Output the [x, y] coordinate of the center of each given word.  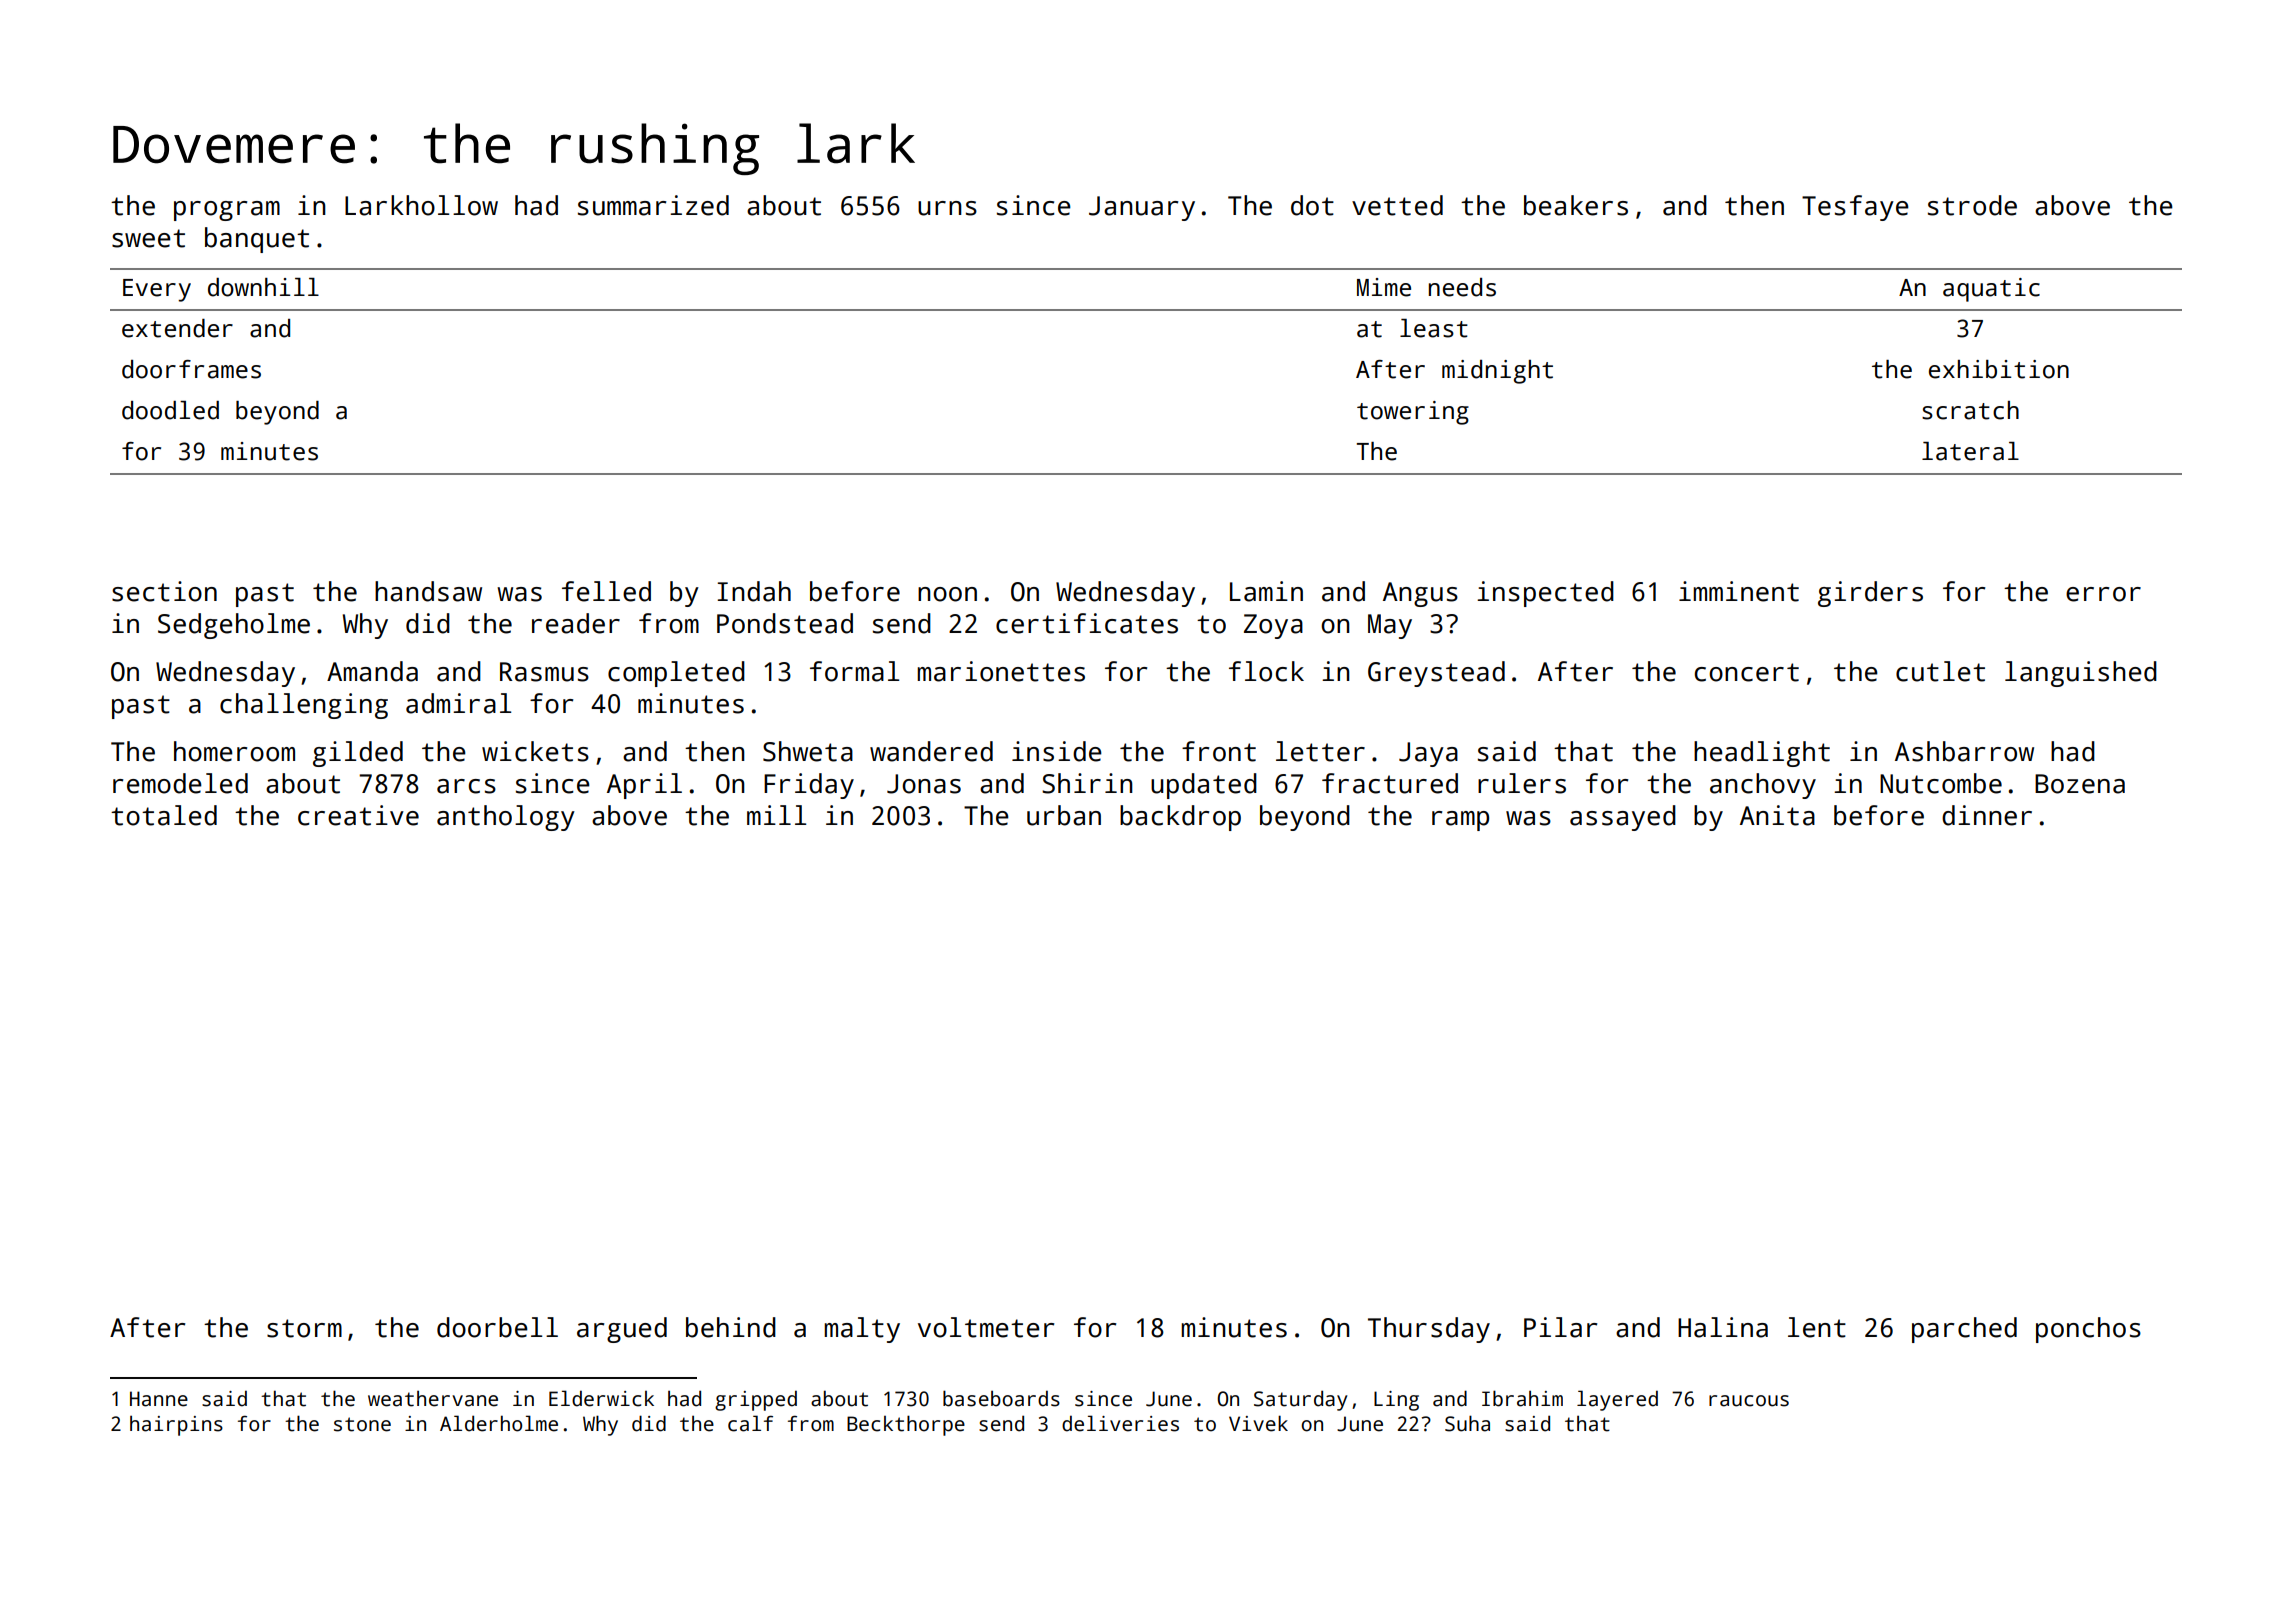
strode [1972, 205]
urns [947, 208]
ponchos [2088, 1330]
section [164, 591]
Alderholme [499, 1423]
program [227, 211]
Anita [1777, 815]
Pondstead [785, 623]
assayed [1623, 818]
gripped [756, 1400]
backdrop [1180, 818]
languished [2081, 674]
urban [1064, 815]
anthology [506, 818]
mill [776, 815]
